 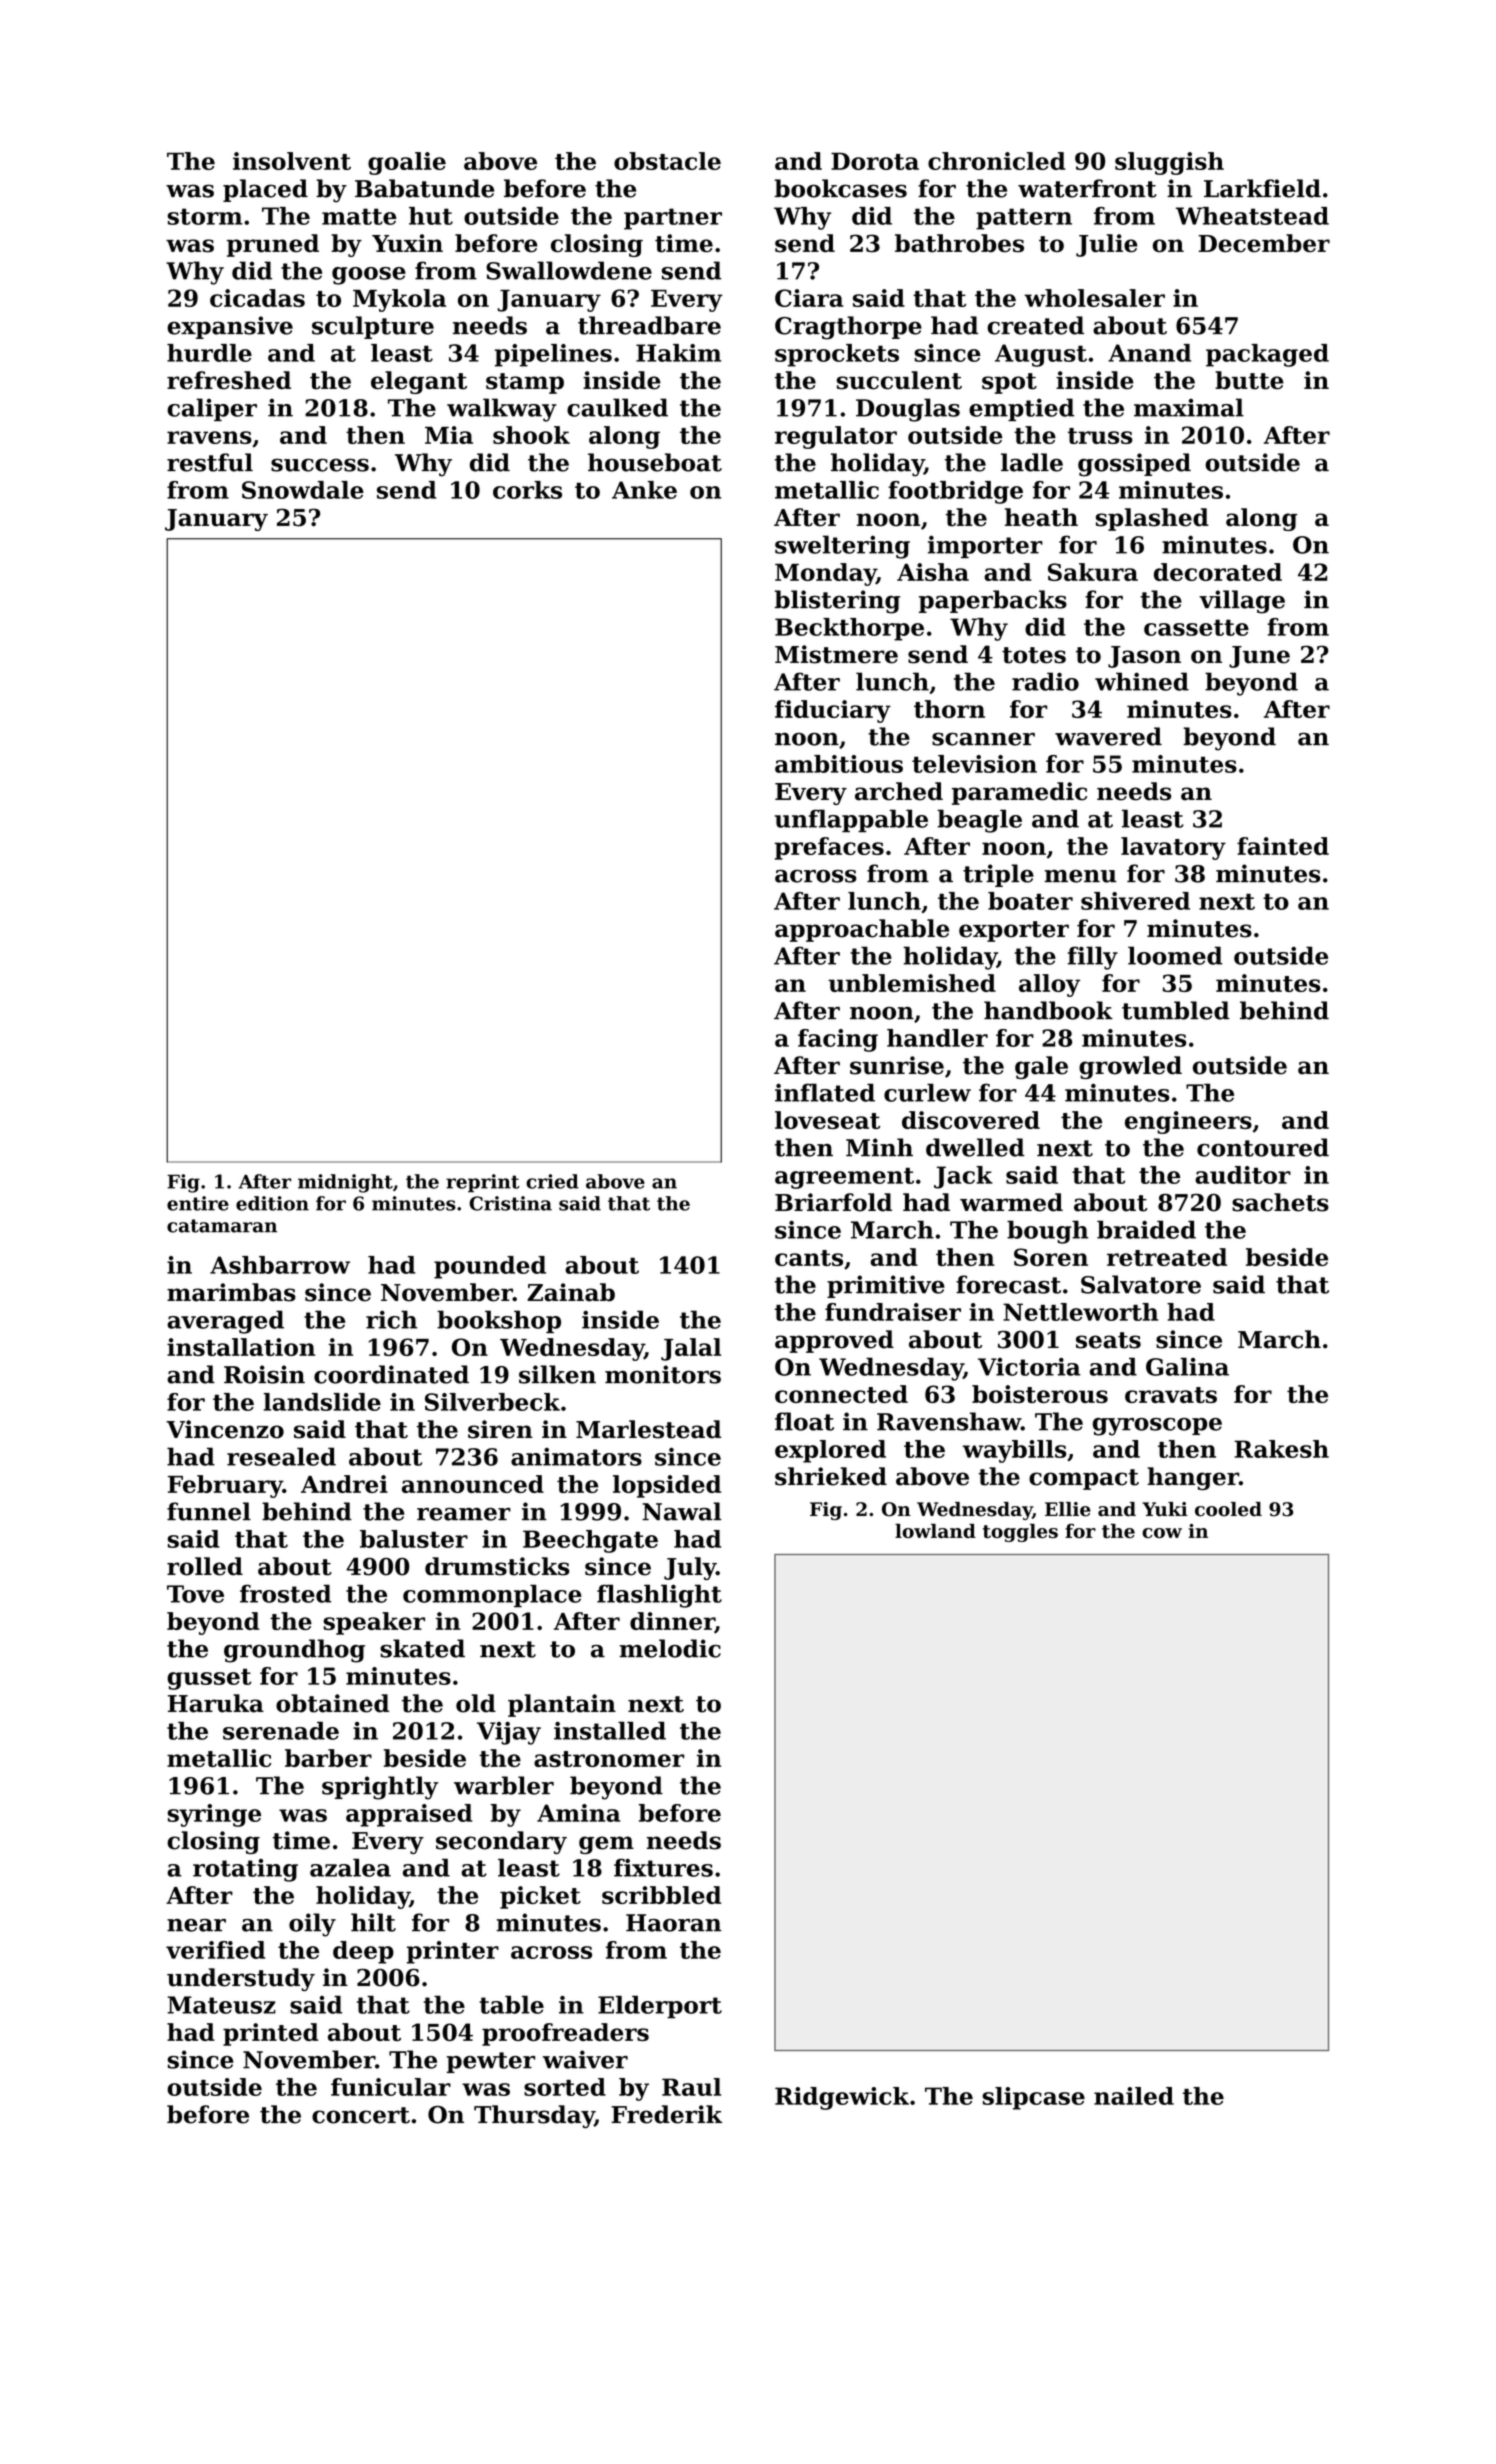 I want to click on midnight, so click(x=345, y=1183).
